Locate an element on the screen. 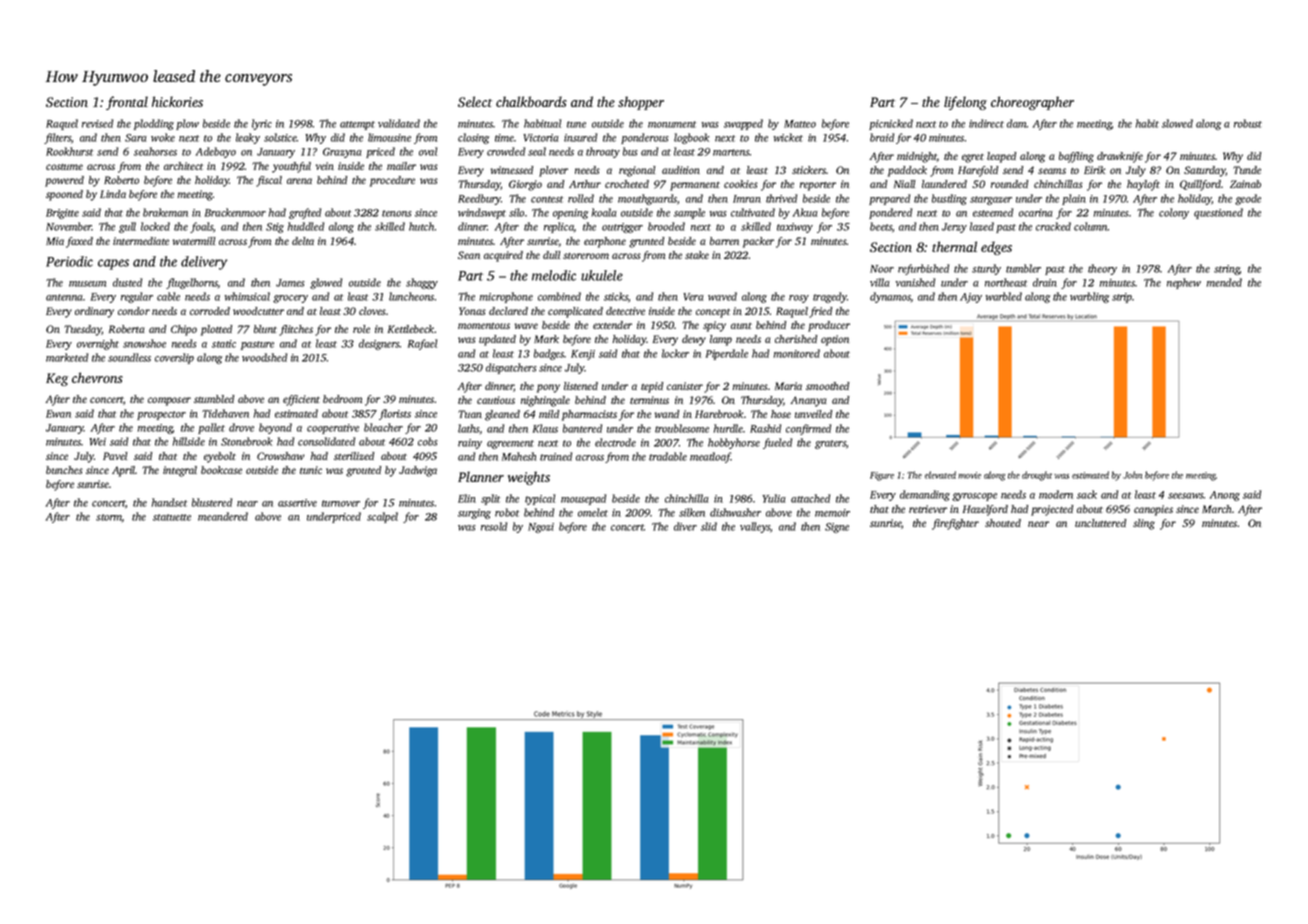 This screenshot has height=924, width=1308. coverslip is located at coordinates (174, 358).
